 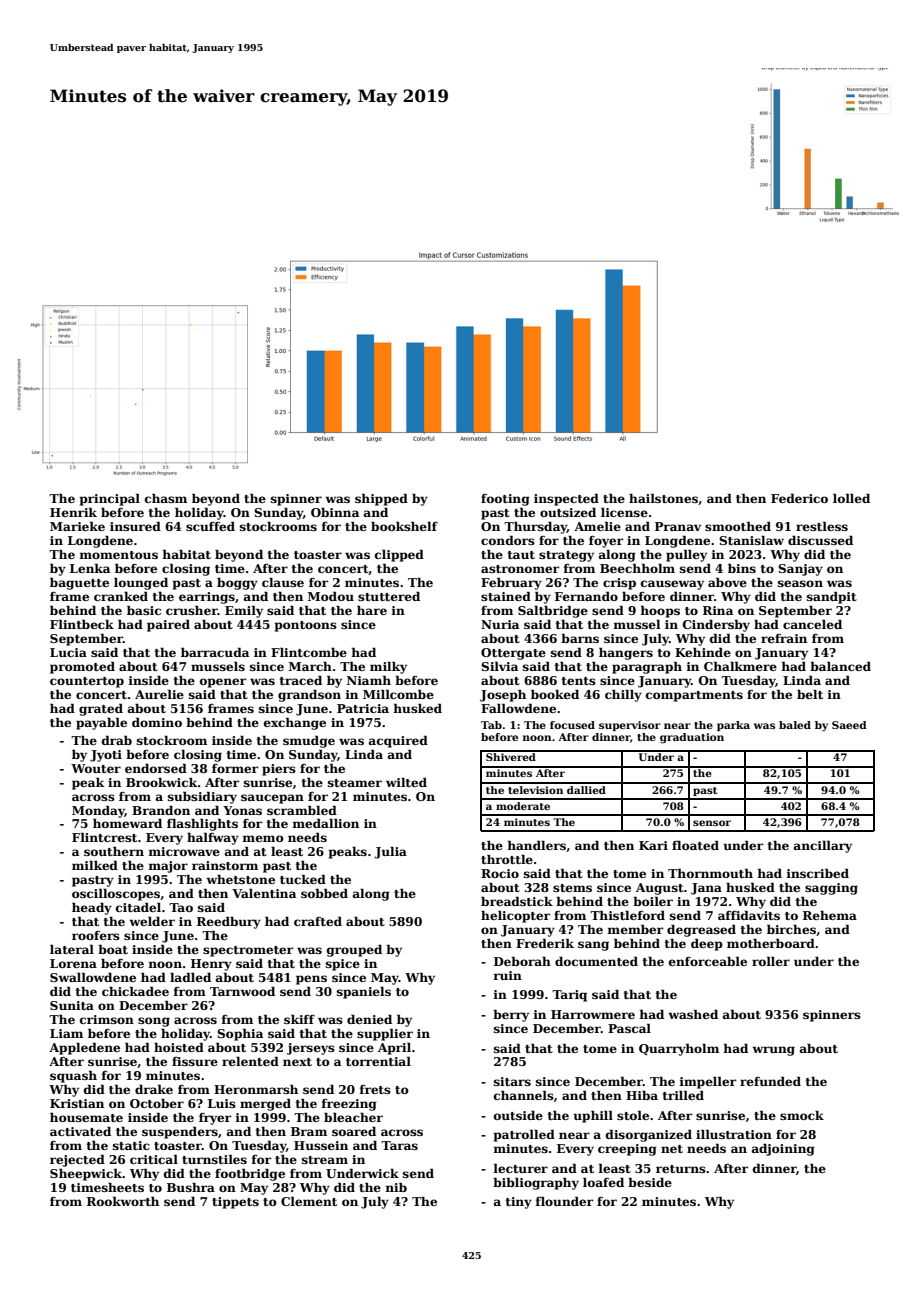 I want to click on boat, so click(x=113, y=949).
